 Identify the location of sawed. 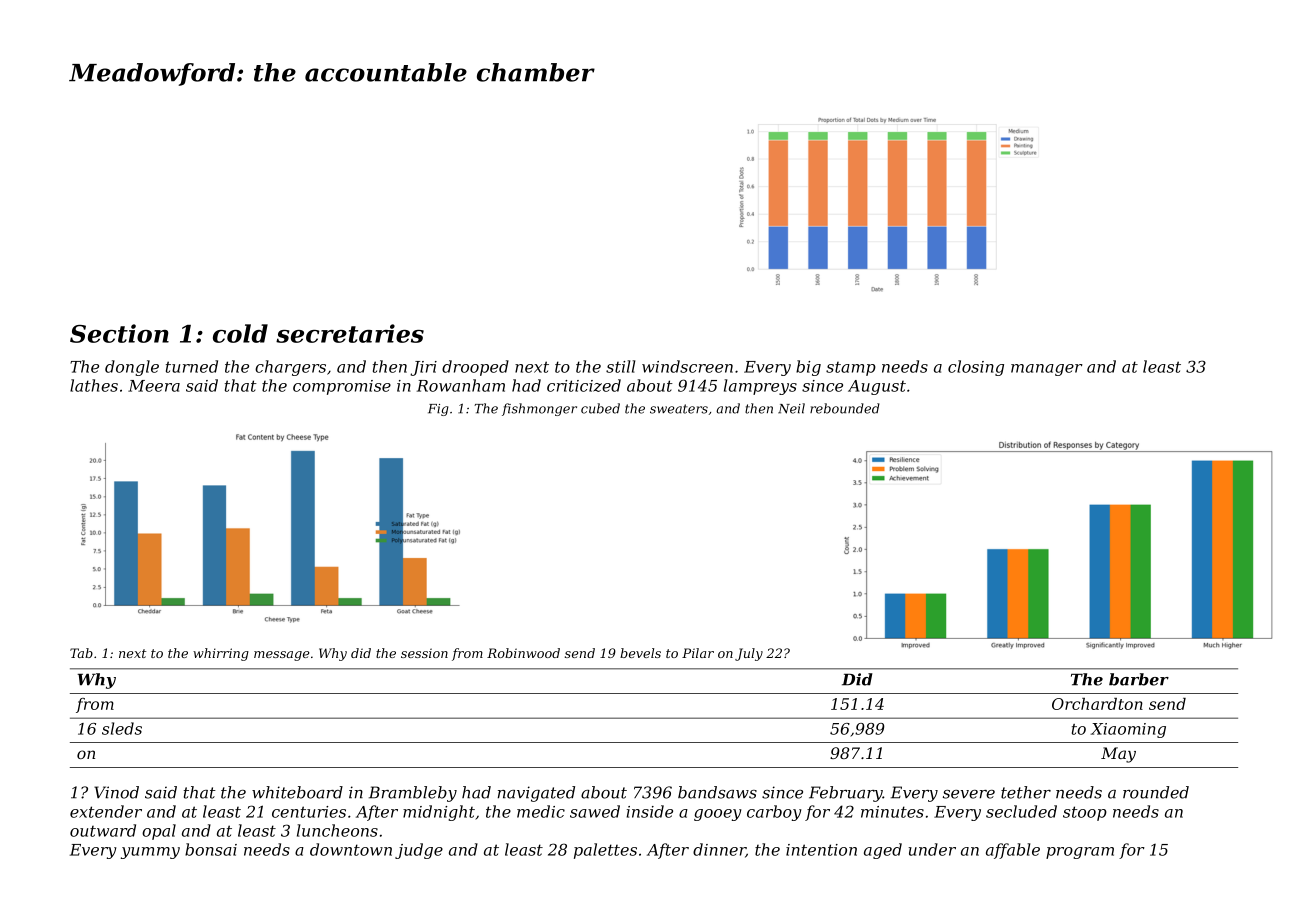
(595, 811).
